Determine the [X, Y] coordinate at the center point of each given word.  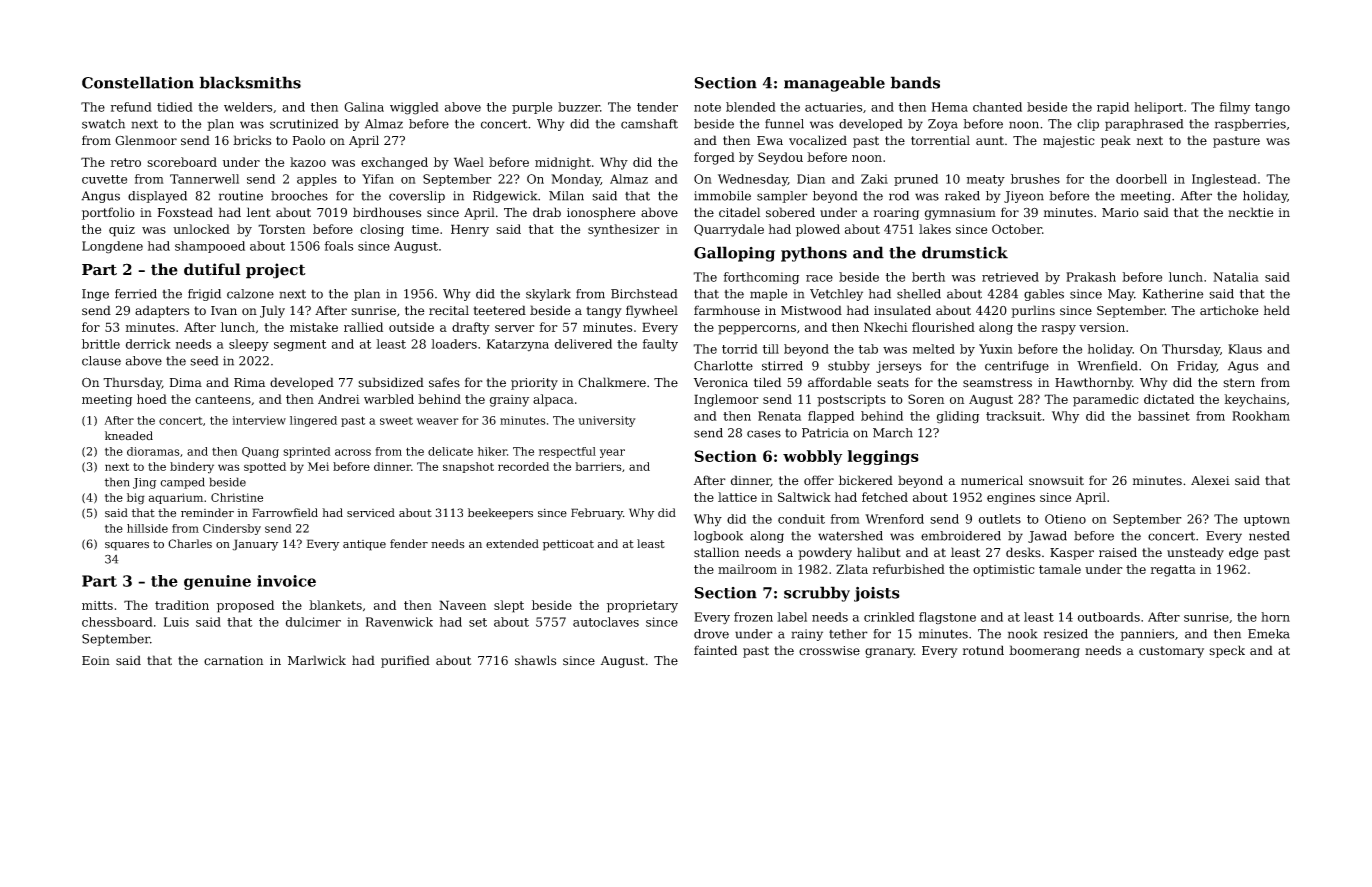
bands [915, 82]
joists [877, 594]
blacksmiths [250, 82]
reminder [207, 512]
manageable [834, 84]
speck [1227, 651]
